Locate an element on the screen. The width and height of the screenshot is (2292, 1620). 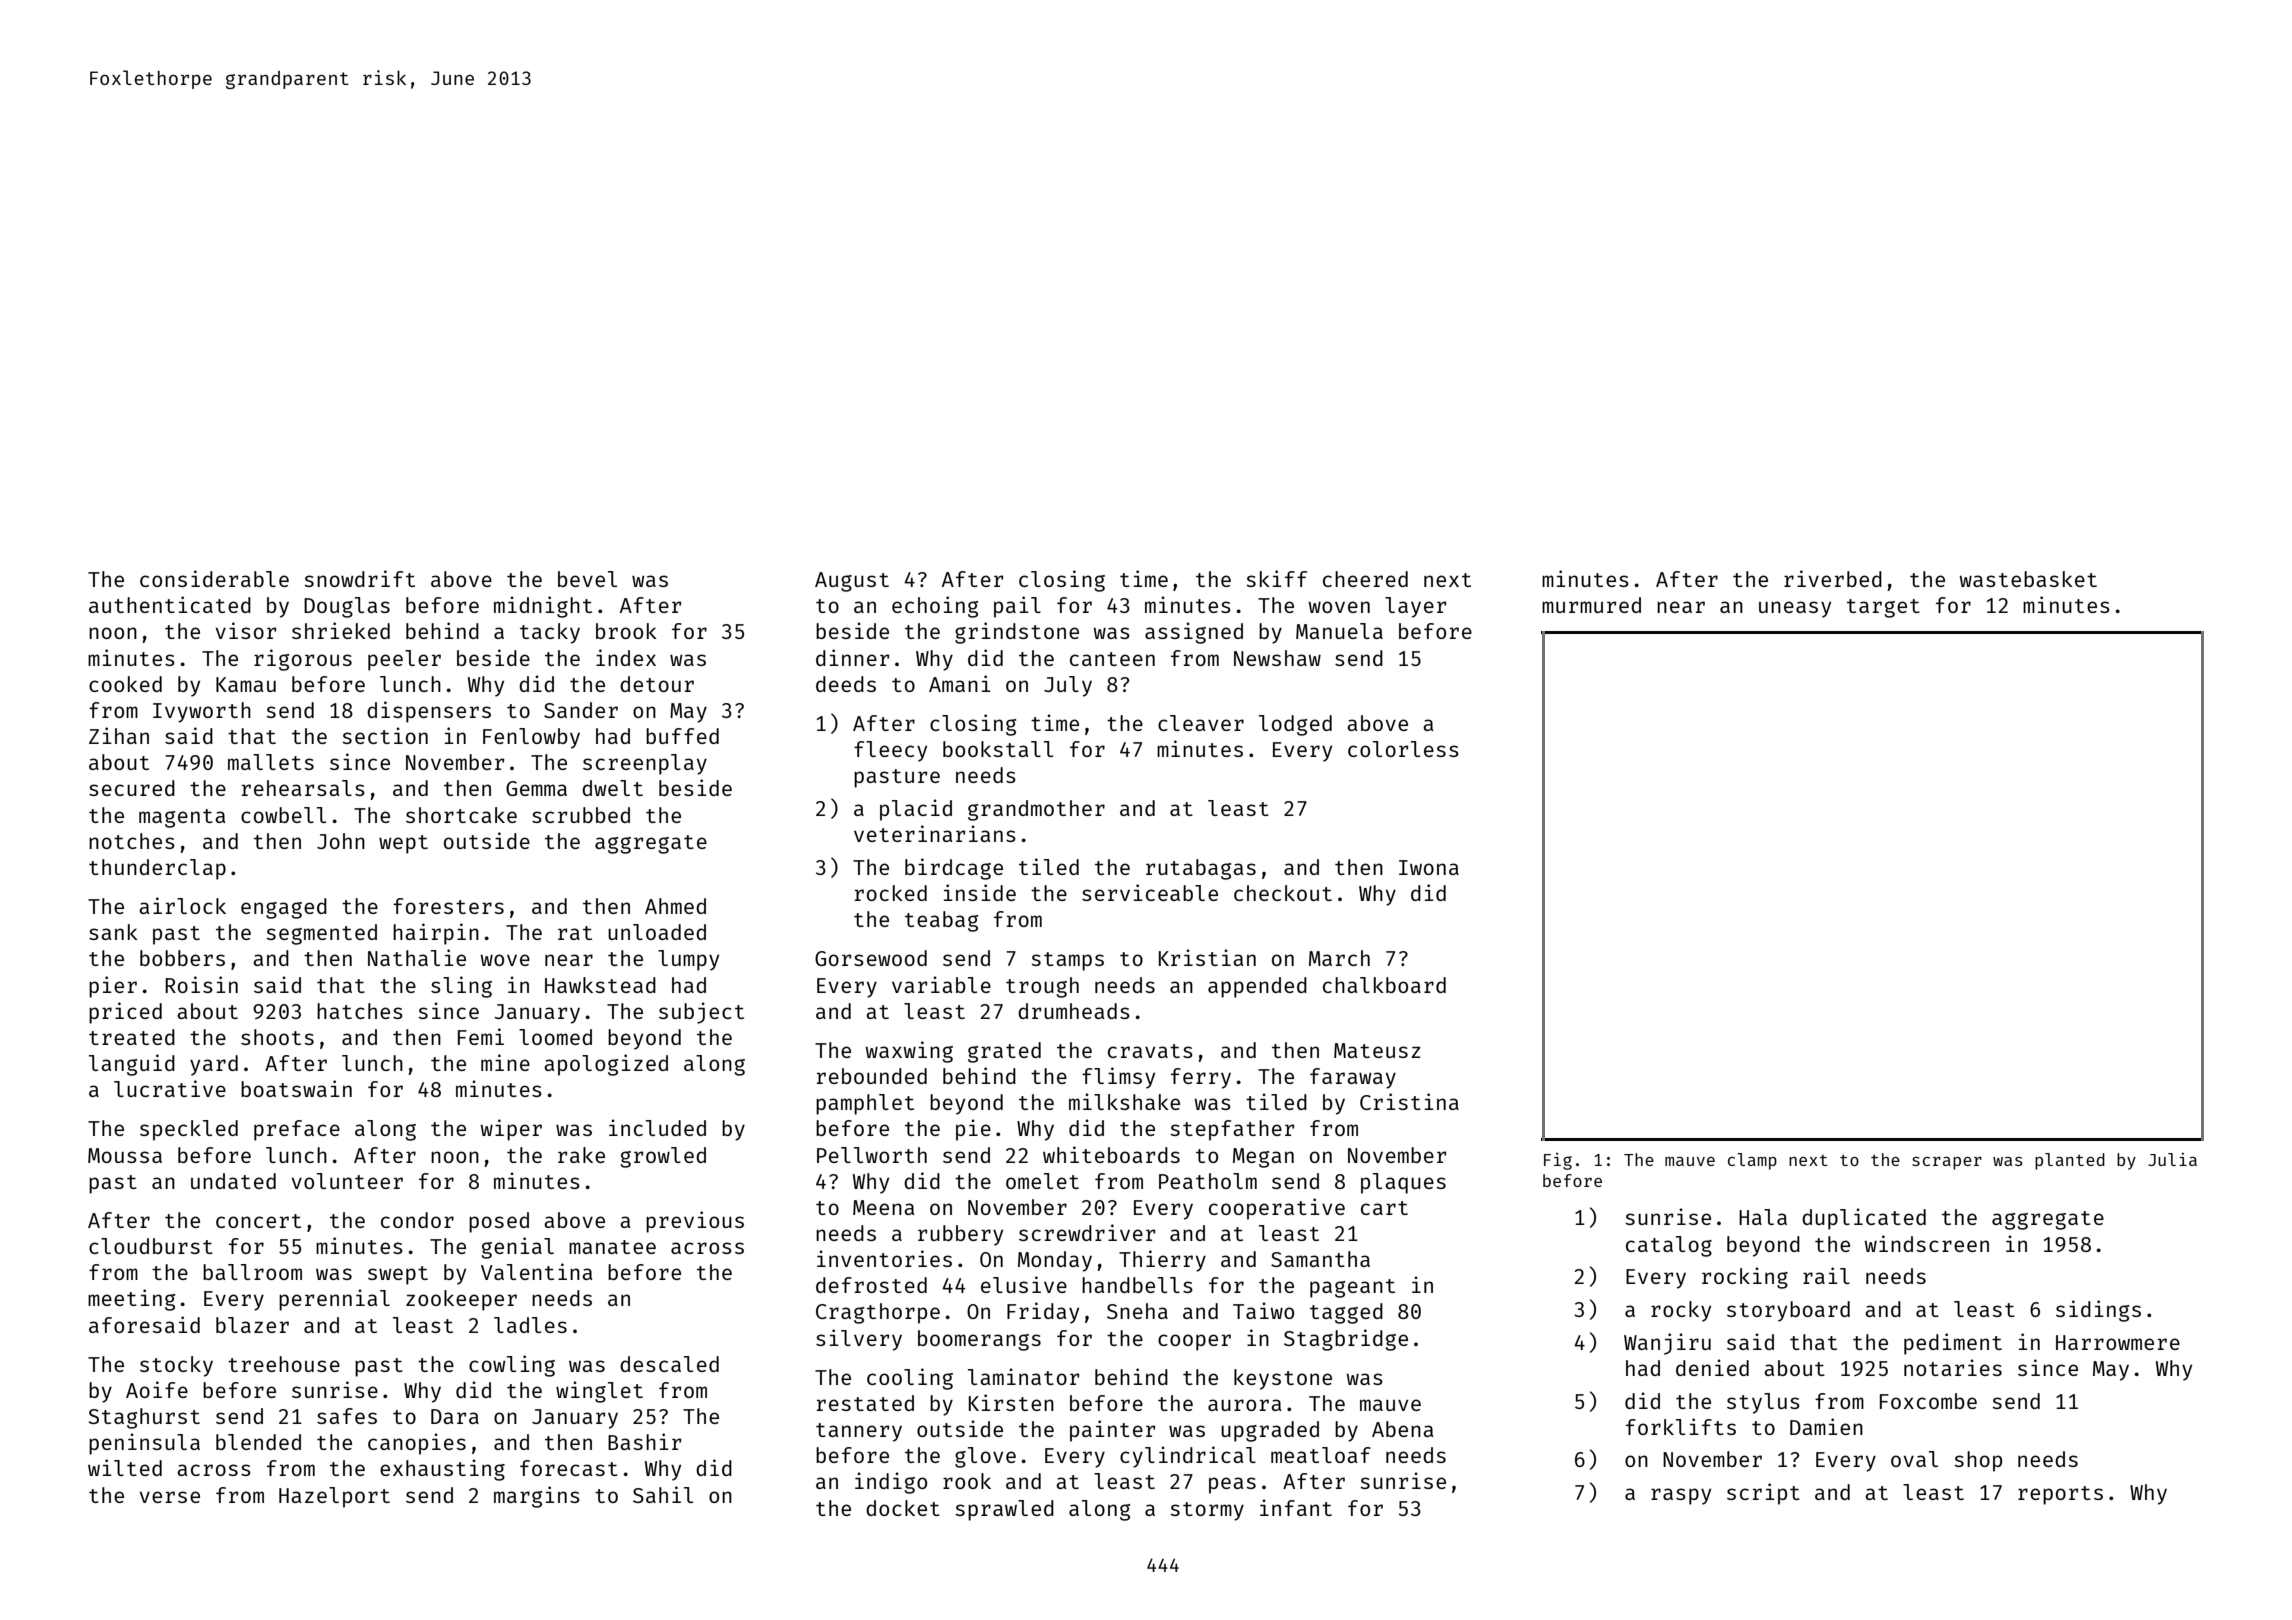
rake is located at coordinates (581, 1155).
